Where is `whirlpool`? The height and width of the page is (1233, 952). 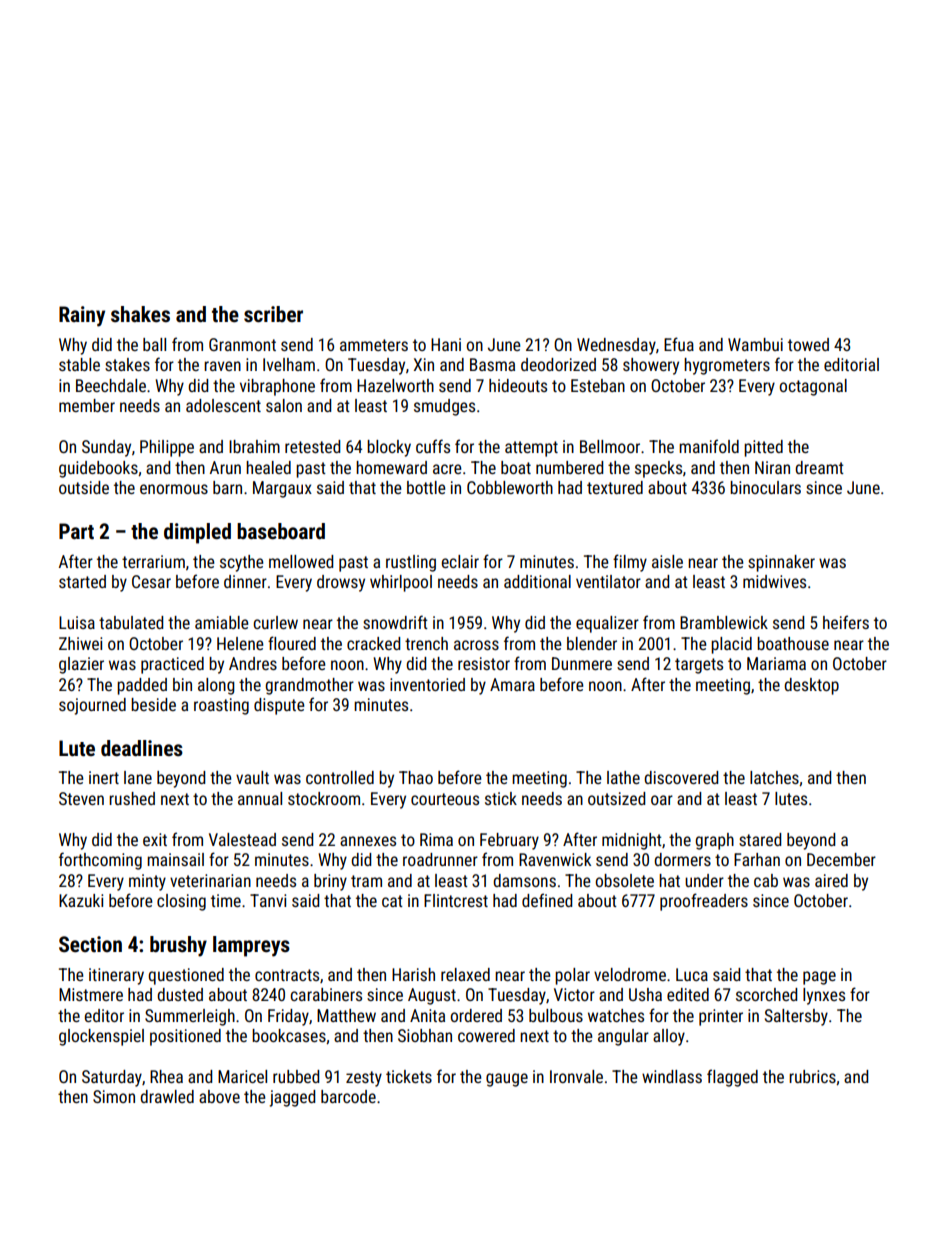
whirlpool is located at coordinates (401, 583).
